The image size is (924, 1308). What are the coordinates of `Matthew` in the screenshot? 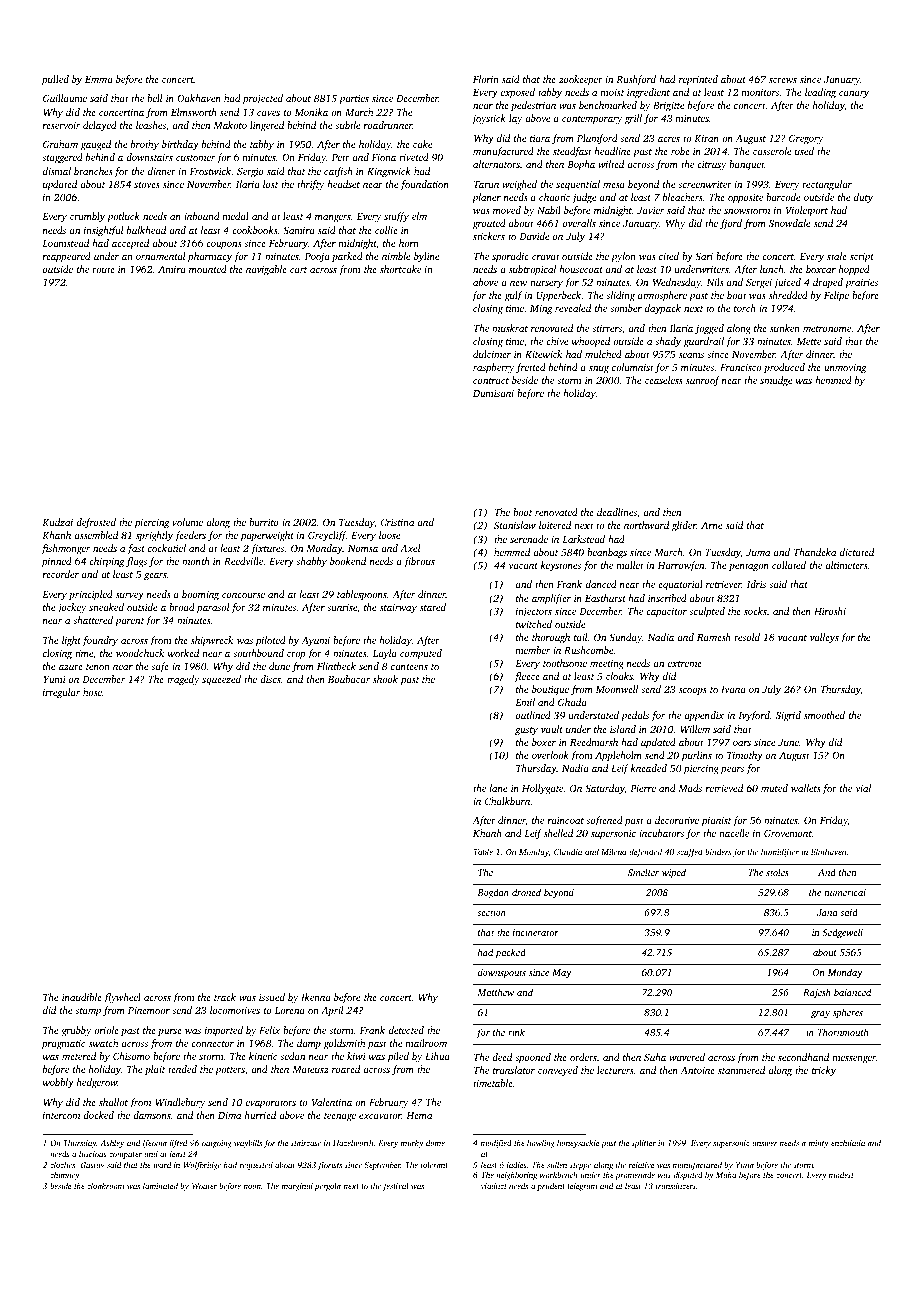 It's located at (495, 992).
